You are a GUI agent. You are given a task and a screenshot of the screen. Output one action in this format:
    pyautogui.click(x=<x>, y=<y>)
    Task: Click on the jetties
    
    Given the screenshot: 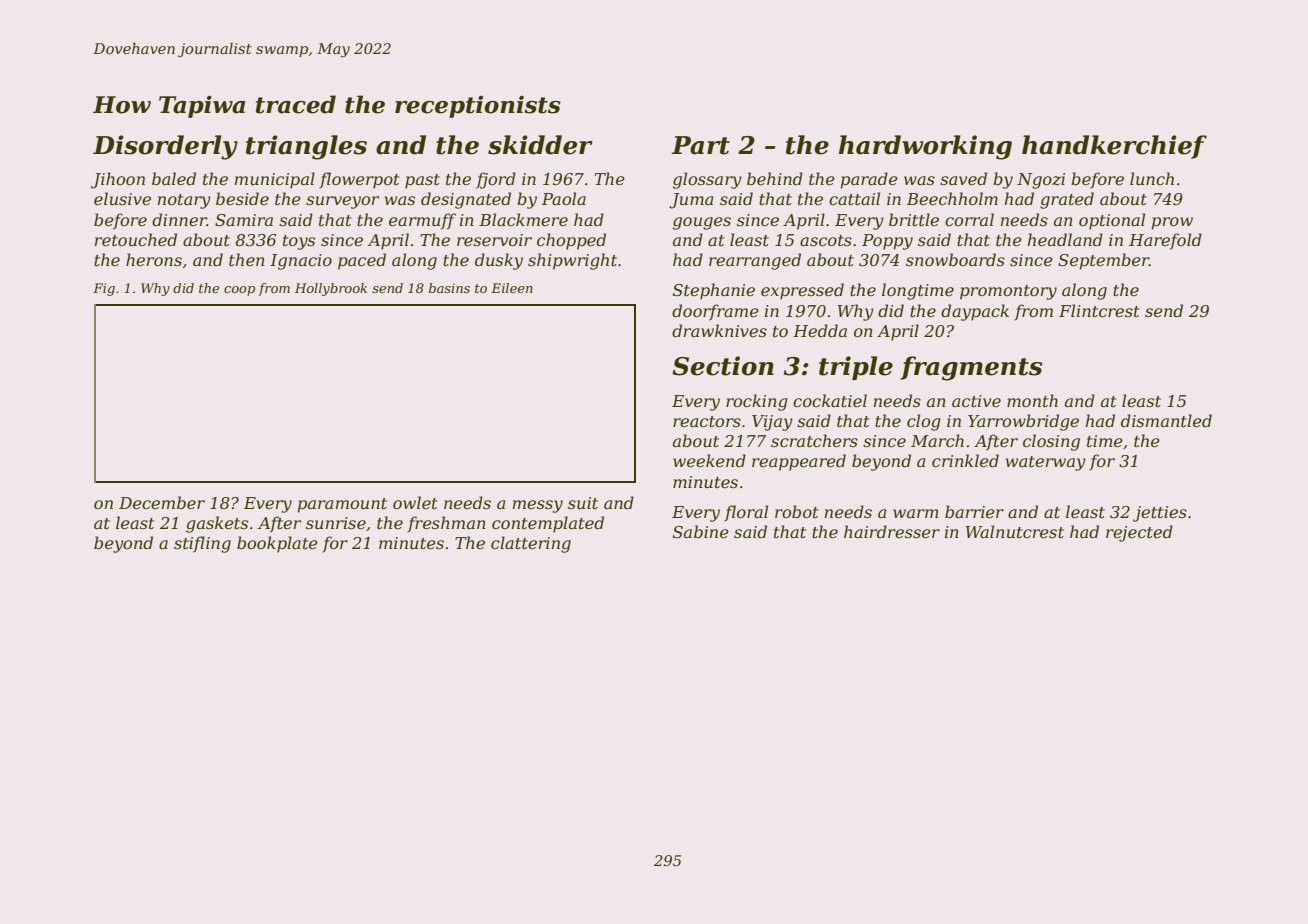 What is the action you would take?
    pyautogui.click(x=1160, y=514)
